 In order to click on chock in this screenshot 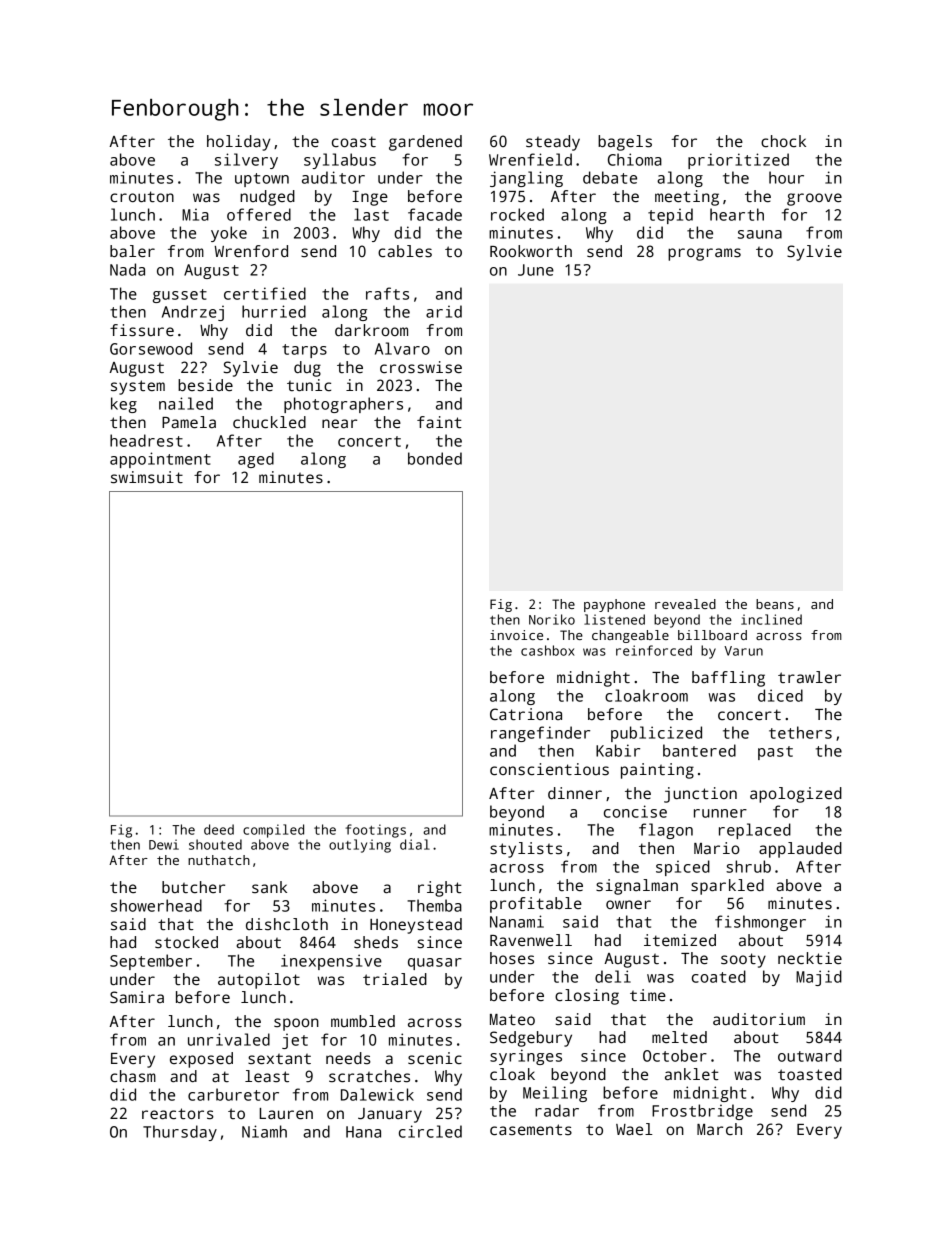, I will do `click(783, 141)`.
